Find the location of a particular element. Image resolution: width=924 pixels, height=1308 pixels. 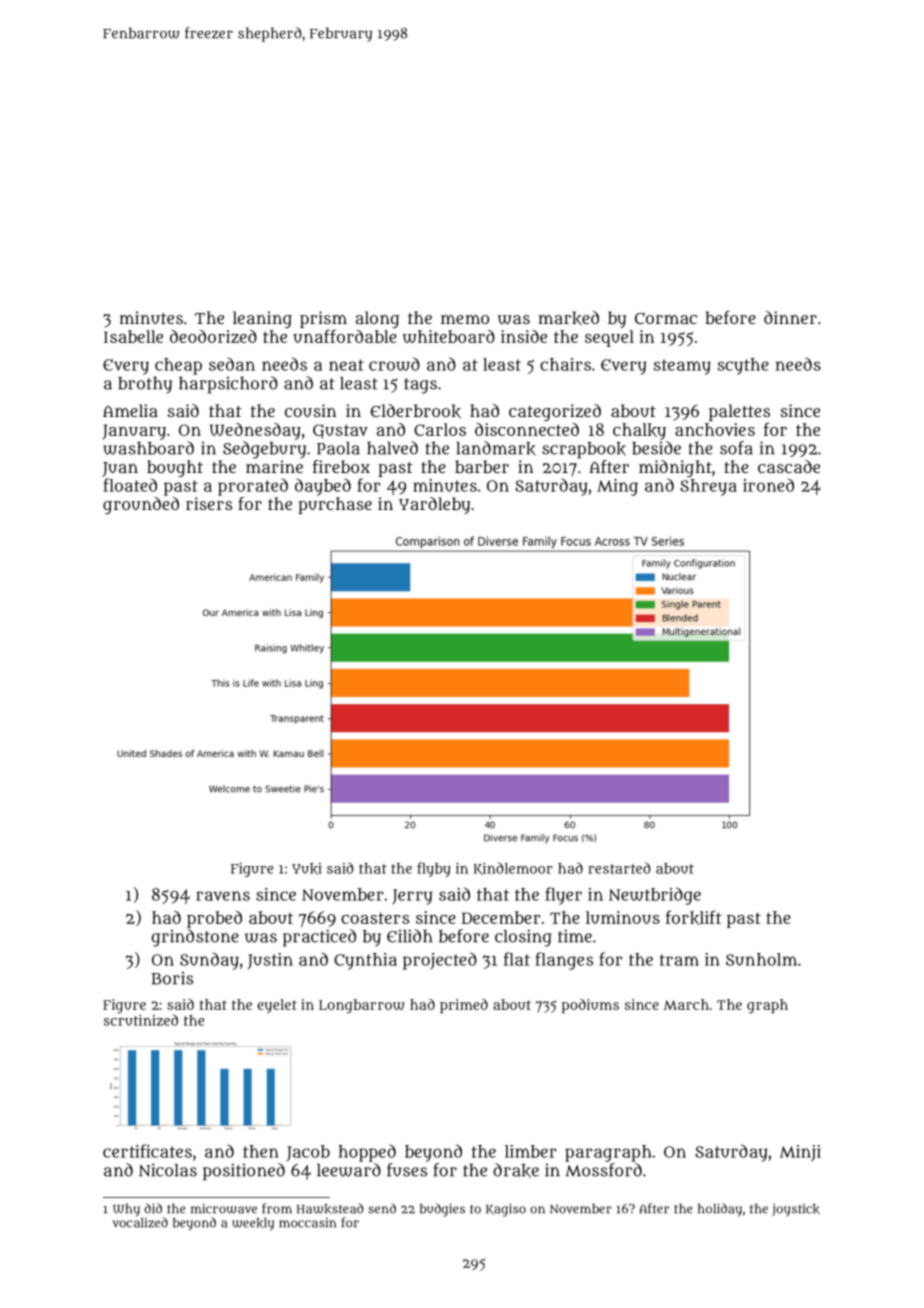

risers is located at coordinates (209, 503).
